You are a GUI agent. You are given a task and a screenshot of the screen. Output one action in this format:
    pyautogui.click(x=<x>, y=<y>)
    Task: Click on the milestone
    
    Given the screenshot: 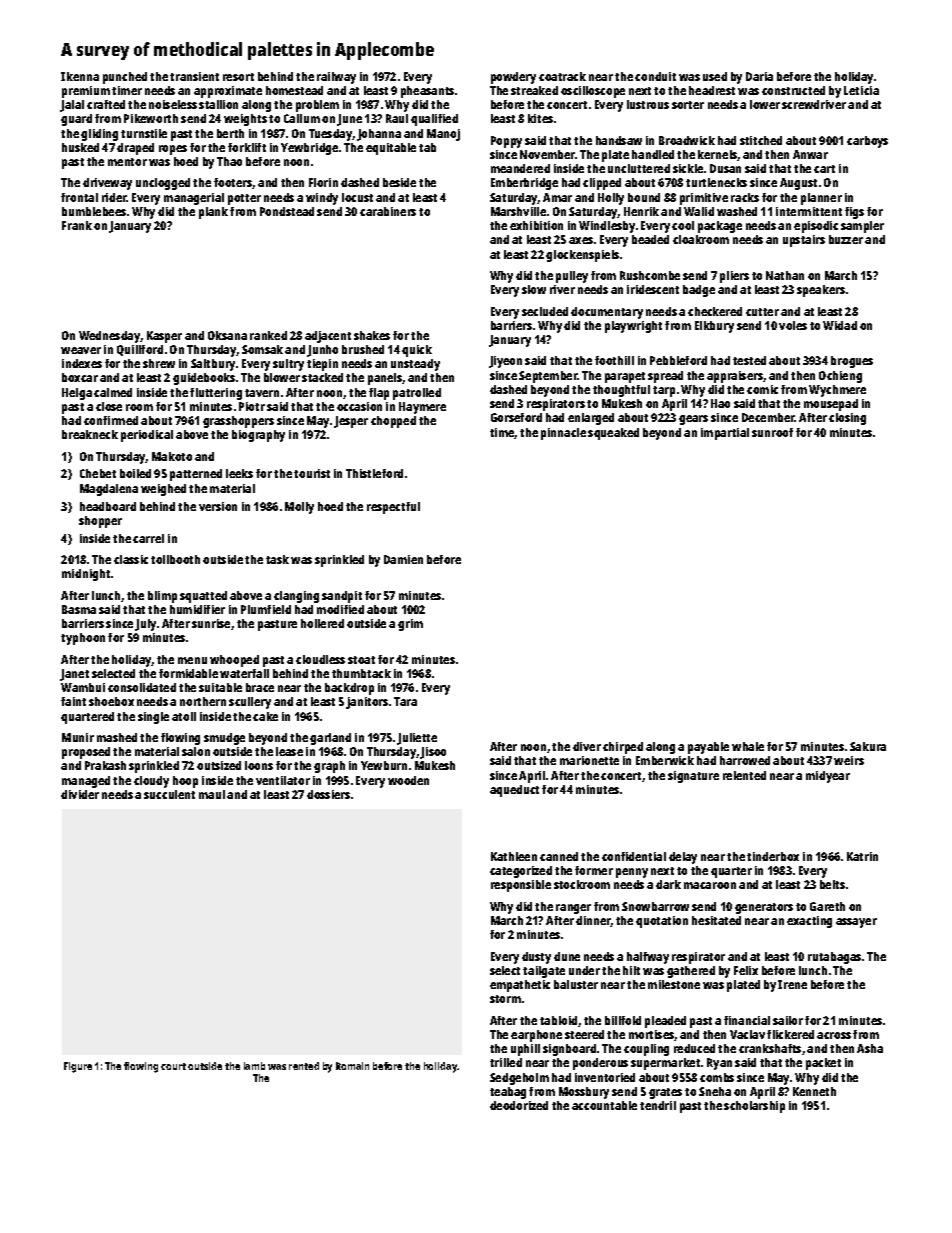 What is the action you would take?
    pyautogui.click(x=674, y=984)
